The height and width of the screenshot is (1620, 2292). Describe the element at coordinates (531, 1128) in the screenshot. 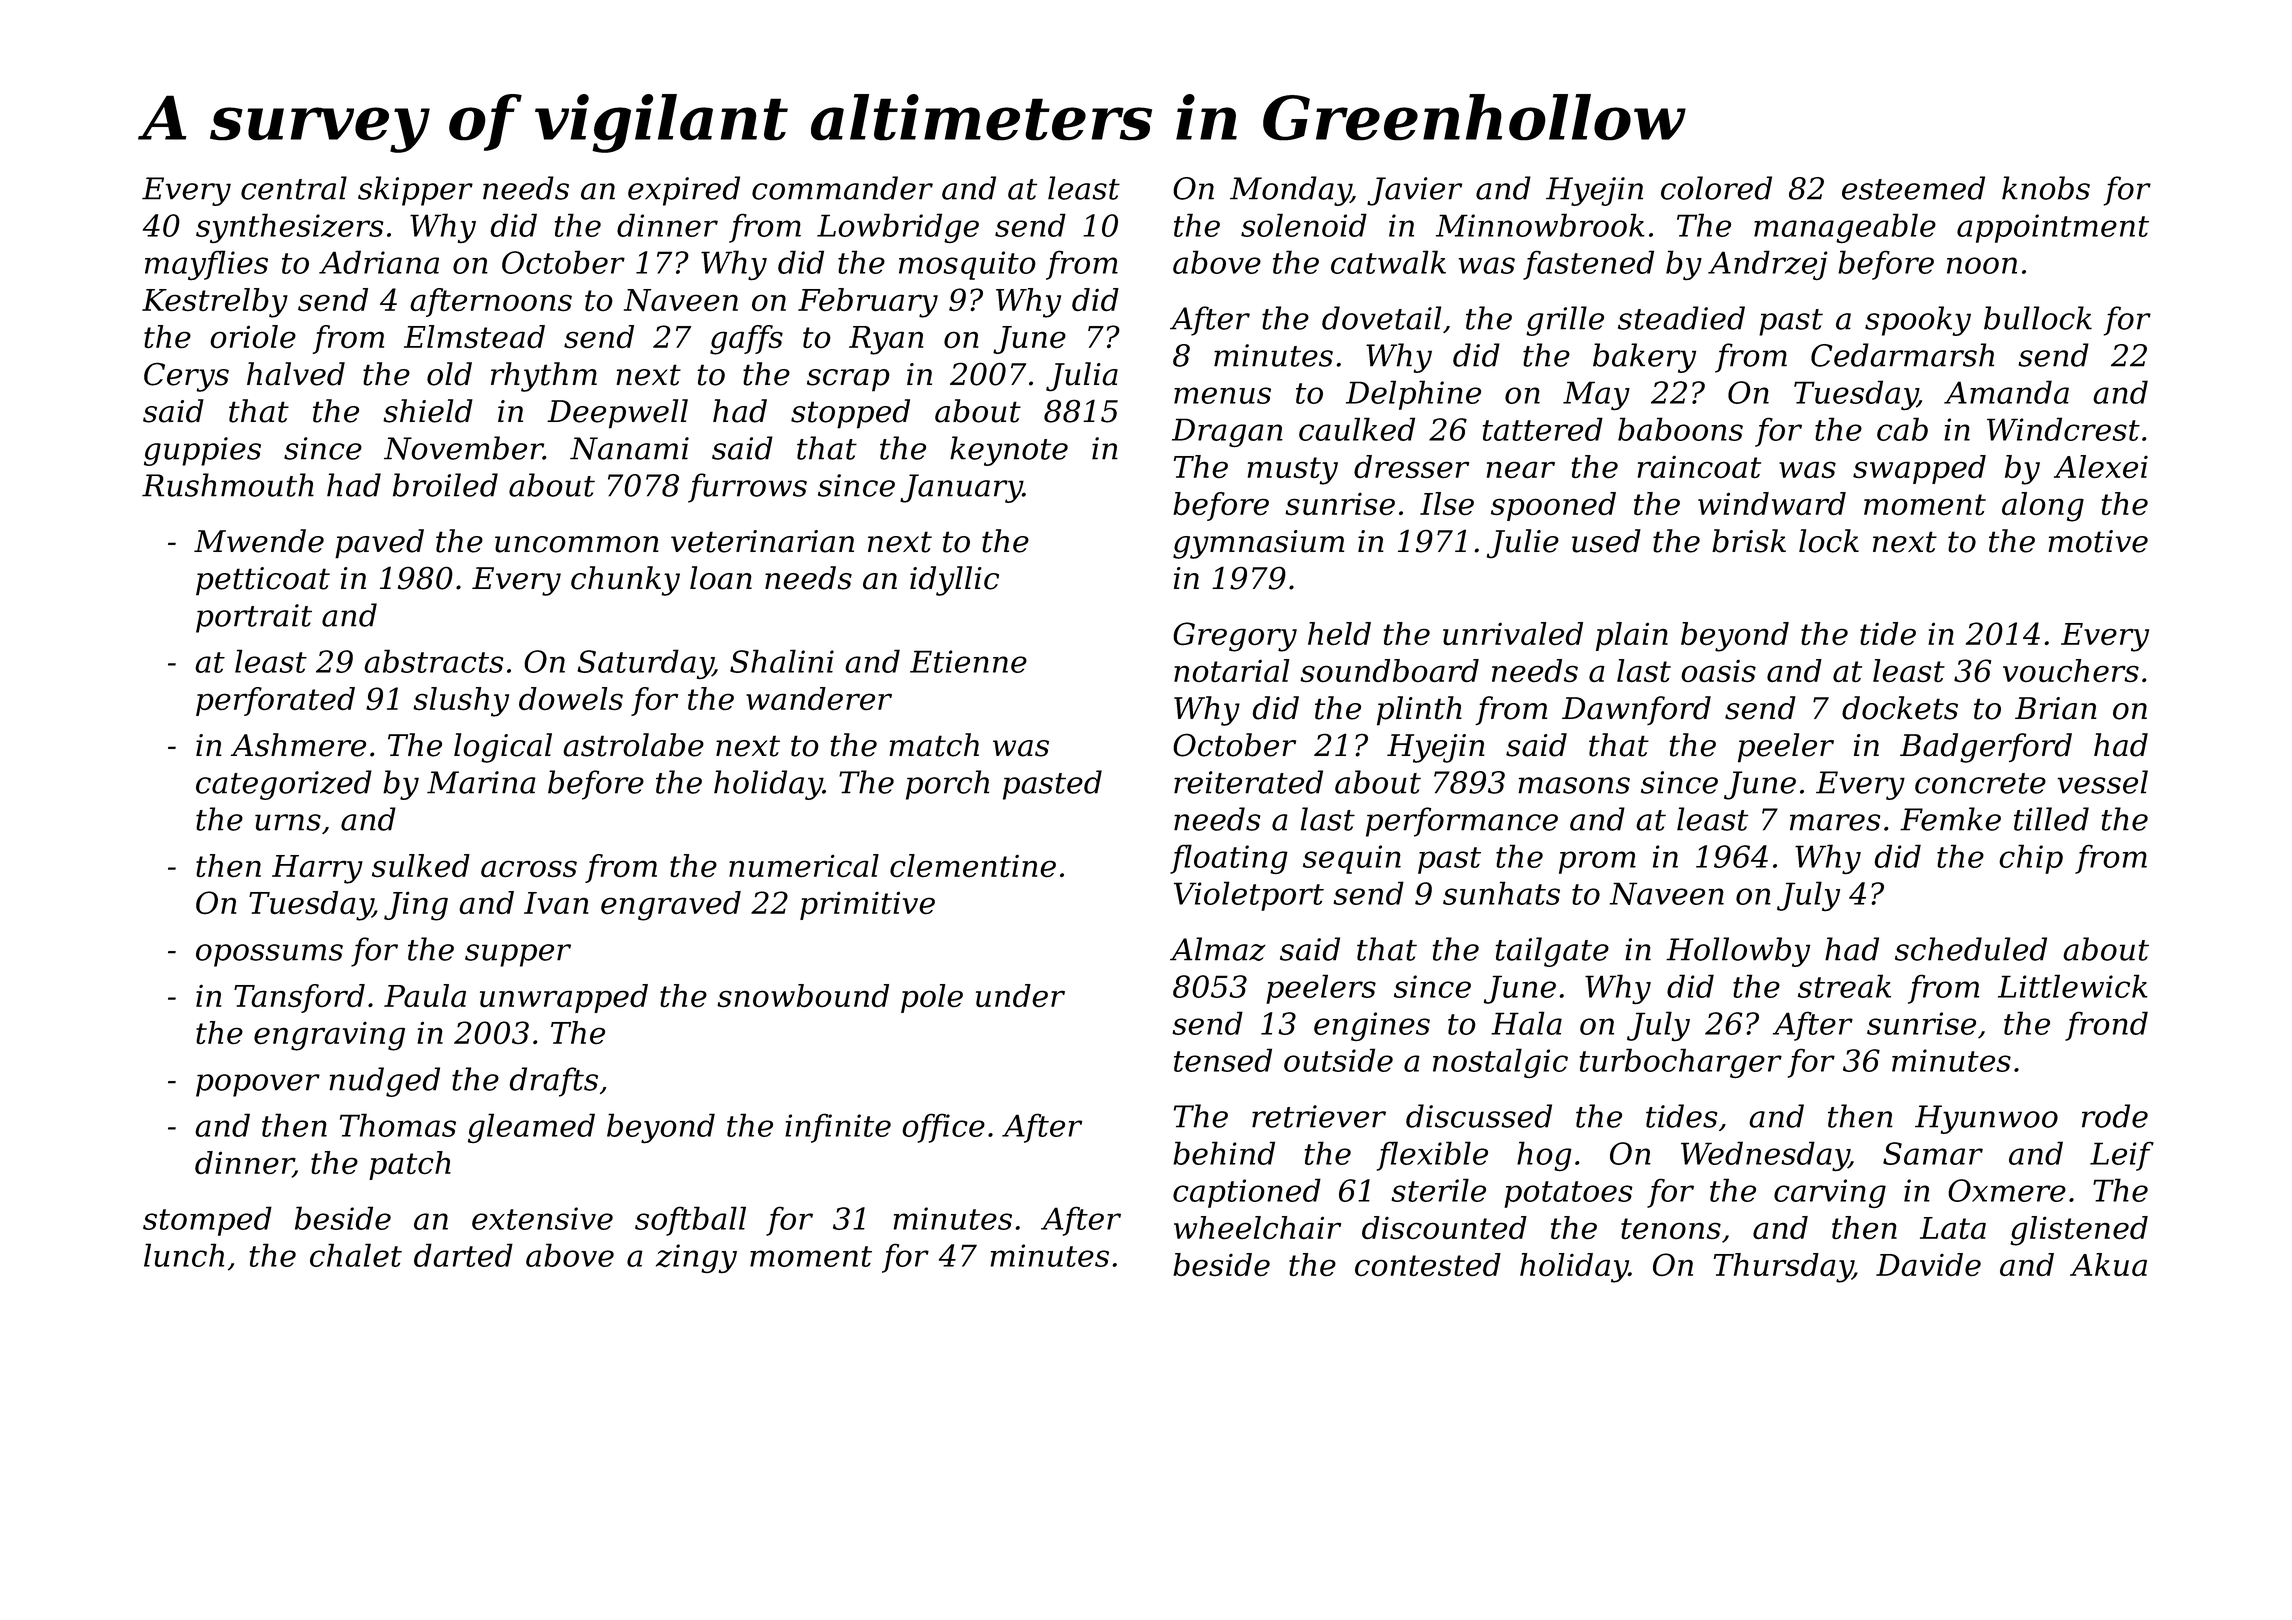

I see `gleamed` at that location.
